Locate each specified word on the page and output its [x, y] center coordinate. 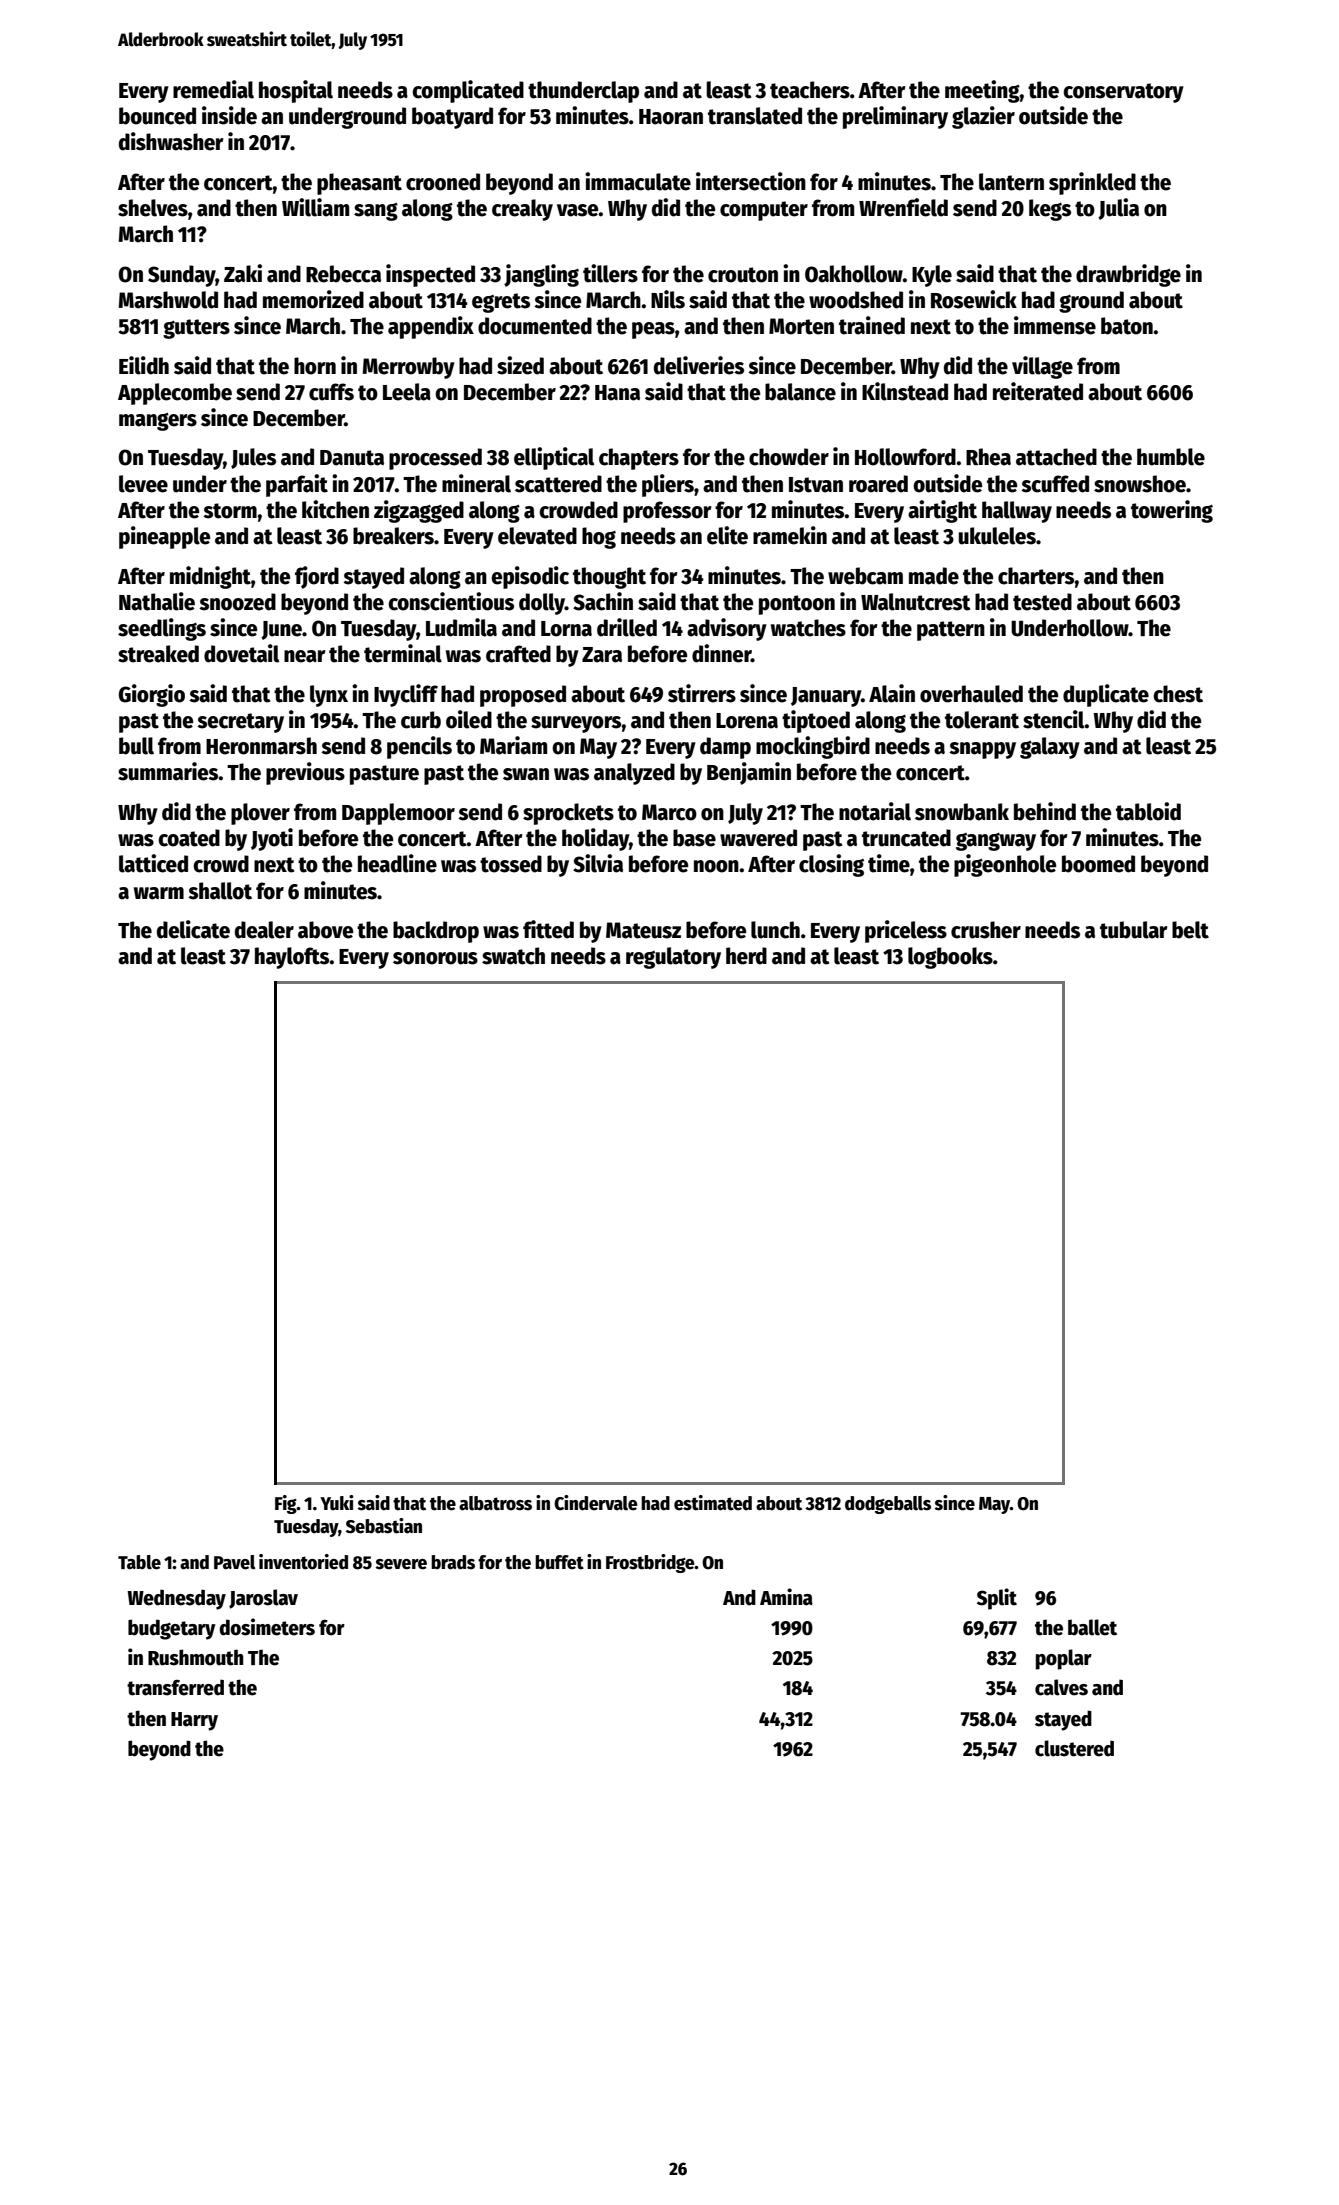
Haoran [671, 117]
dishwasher [171, 141]
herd [746, 956]
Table [139, 1562]
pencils [419, 747]
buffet [559, 1562]
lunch [775, 930]
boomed [1098, 864]
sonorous [435, 958]
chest [1178, 694]
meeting [982, 91]
